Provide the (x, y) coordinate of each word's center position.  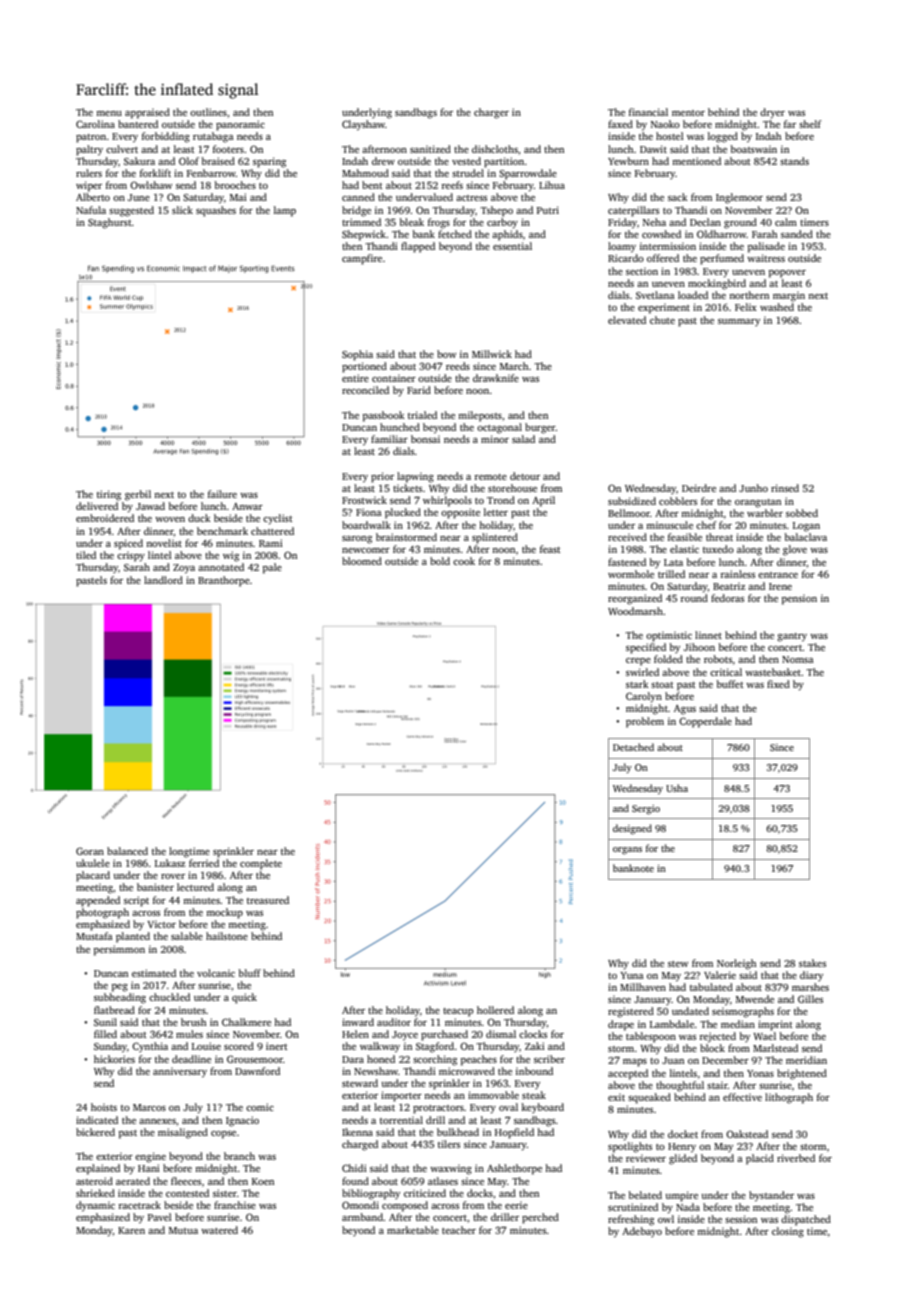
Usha (677, 788)
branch (239, 1156)
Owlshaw (151, 185)
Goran (90, 851)
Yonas (760, 1073)
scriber (549, 1059)
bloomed (362, 561)
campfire (362, 259)
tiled (86, 555)
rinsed (785, 488)
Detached (633, 747)
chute (662, 320)
